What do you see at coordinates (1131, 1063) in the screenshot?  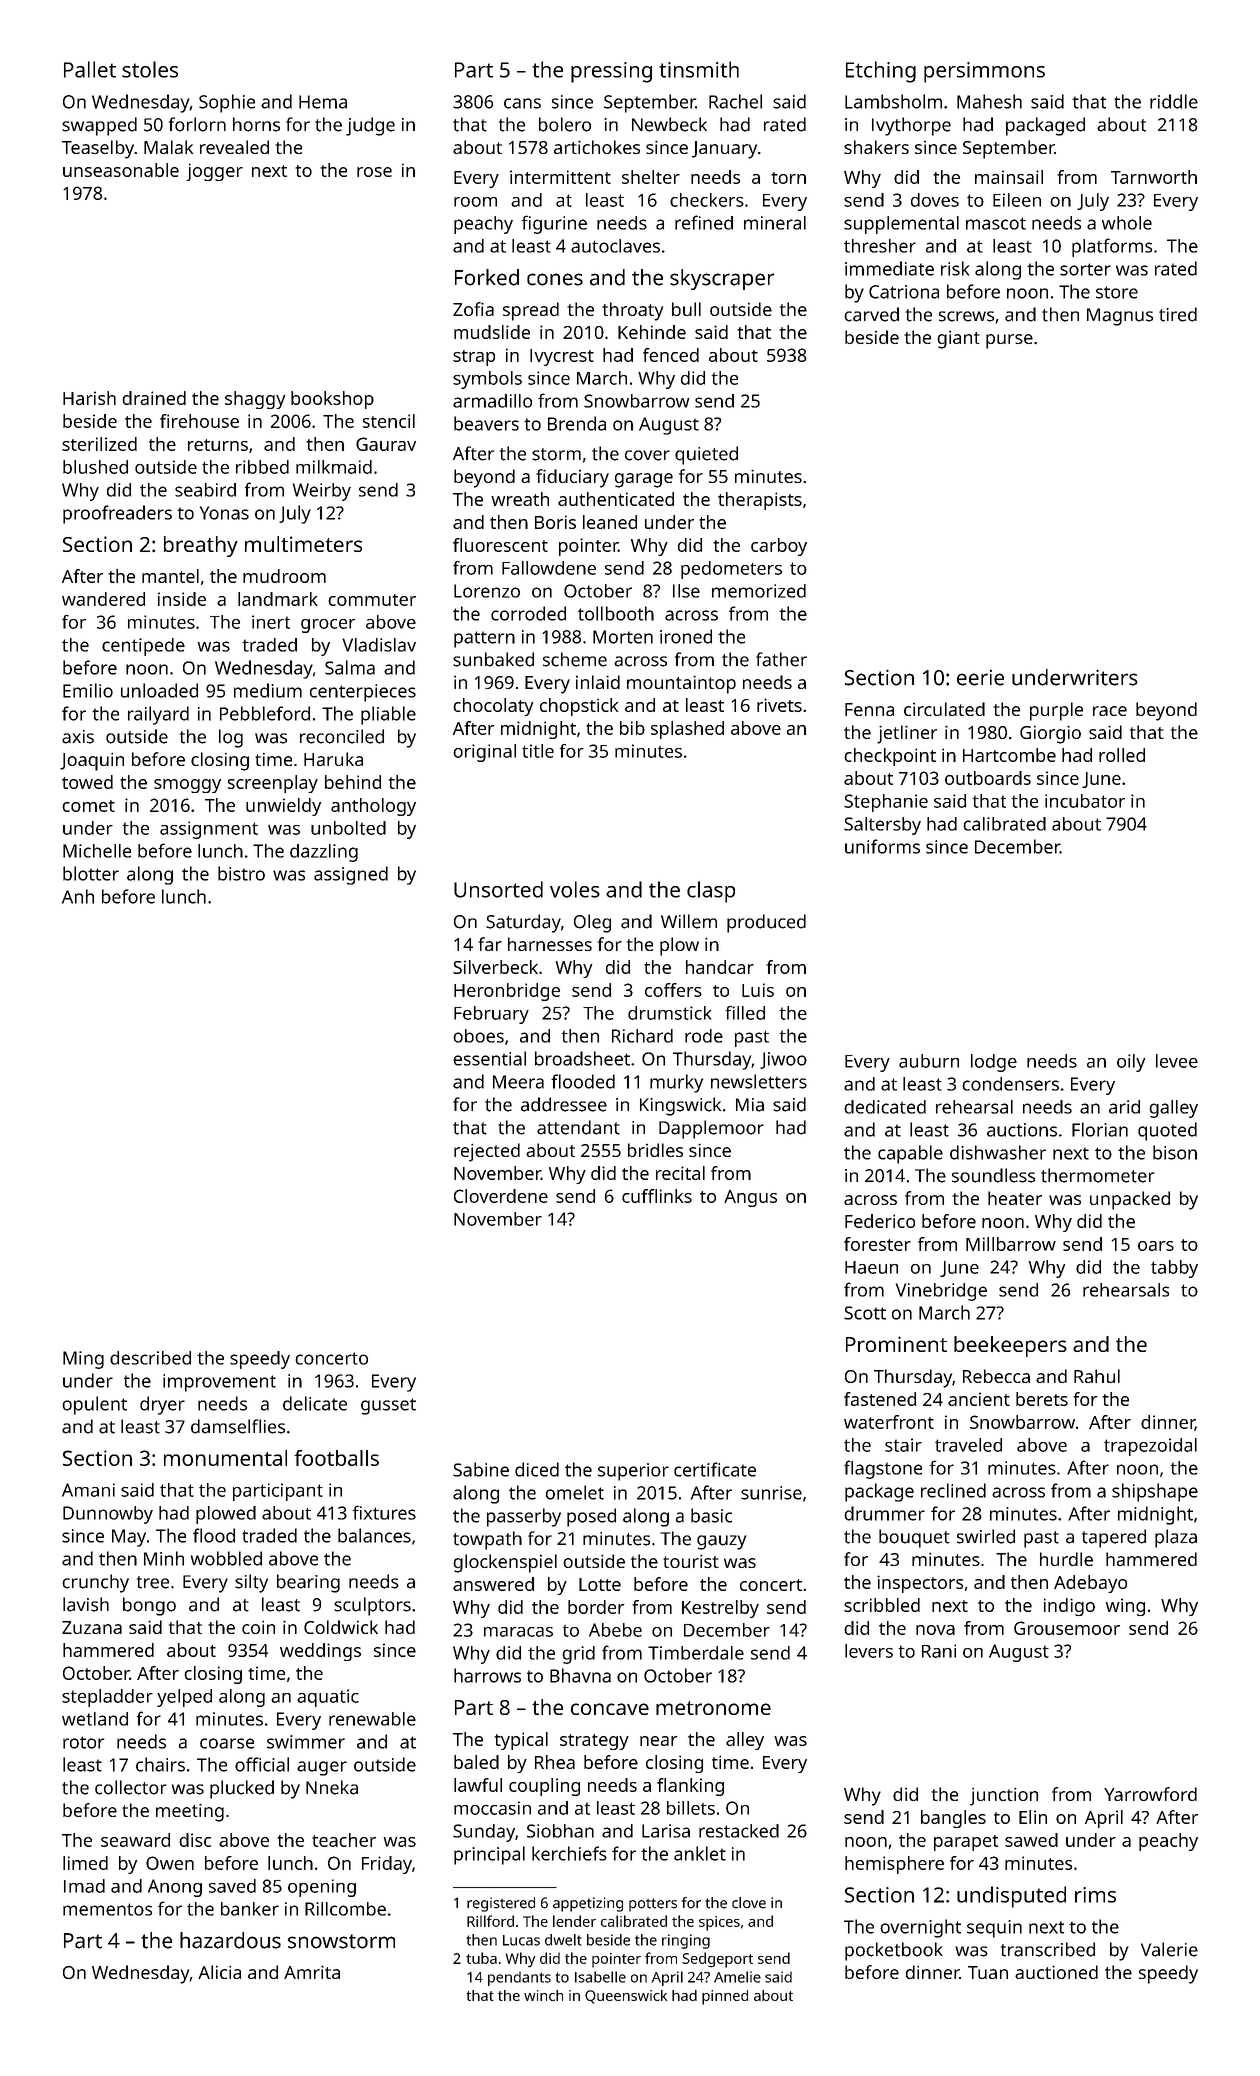 I see `oily` at bounding box center [1131, 1063].
